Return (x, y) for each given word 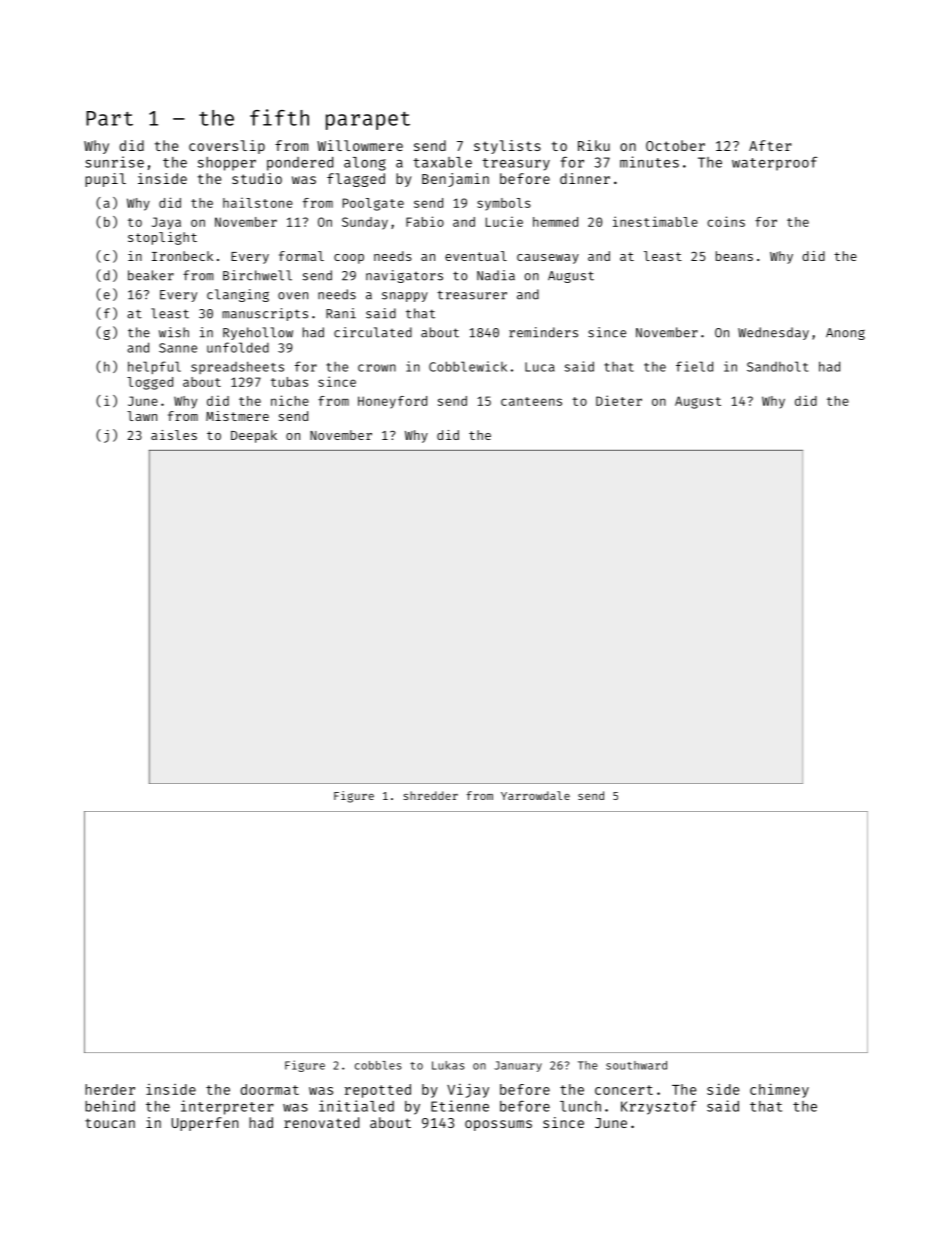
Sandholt (777, 366)
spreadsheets (237, 367)
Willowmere (360, 145)
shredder (430, 795)
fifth (279, 117)
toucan (110, 1123)
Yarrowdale (535, 795)
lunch (580, 1106)
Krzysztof (659, 1107)
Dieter (619, 400)
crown (377, 368)
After (770, 145)
